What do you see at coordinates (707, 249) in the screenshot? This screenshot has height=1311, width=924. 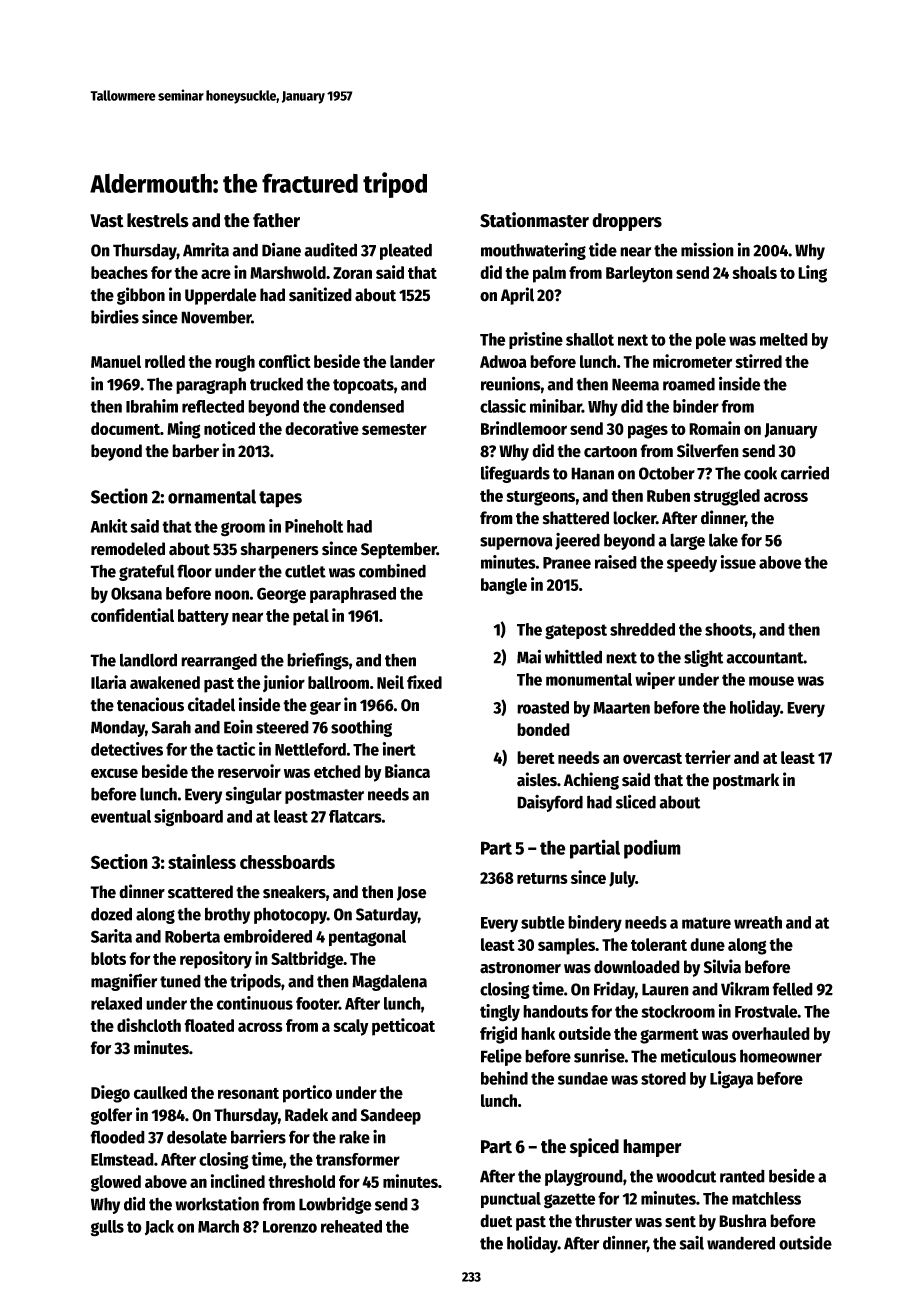 I see `mission` at bounding box center [707, 249].
